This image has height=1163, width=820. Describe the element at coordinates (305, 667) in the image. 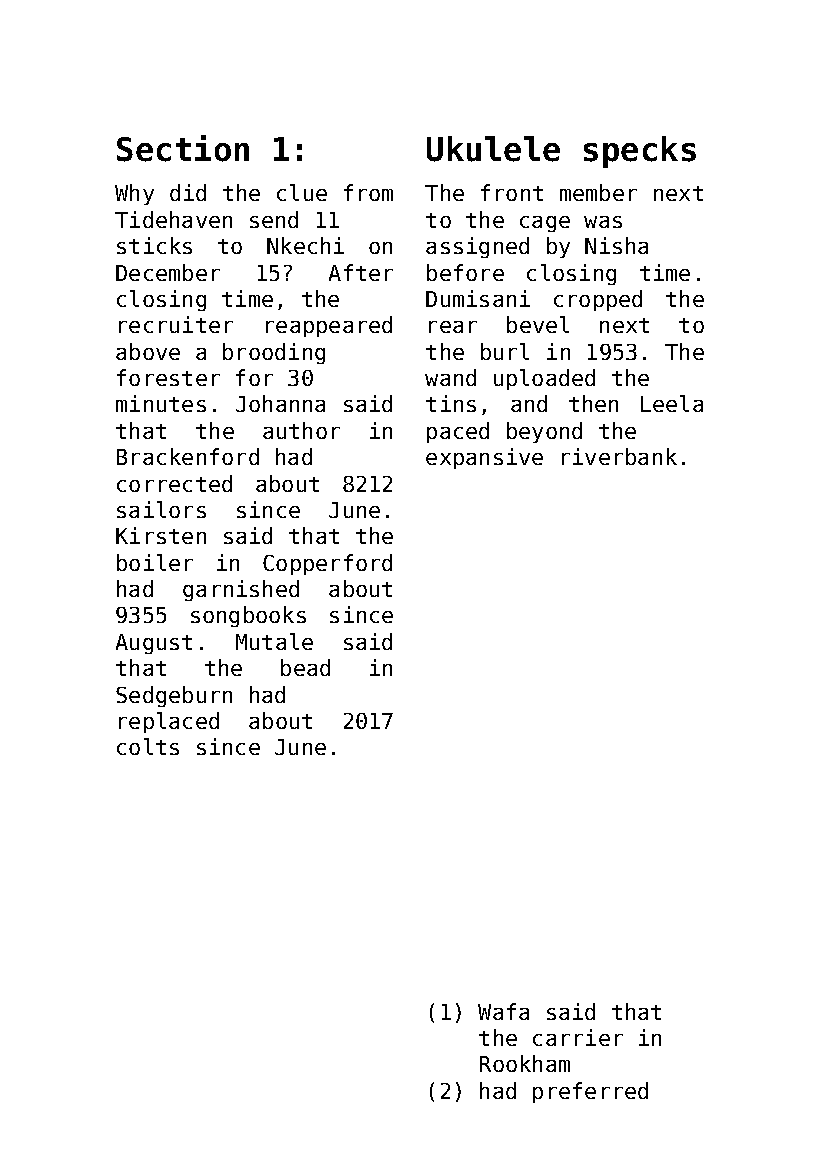

I see `bead` at that location.
